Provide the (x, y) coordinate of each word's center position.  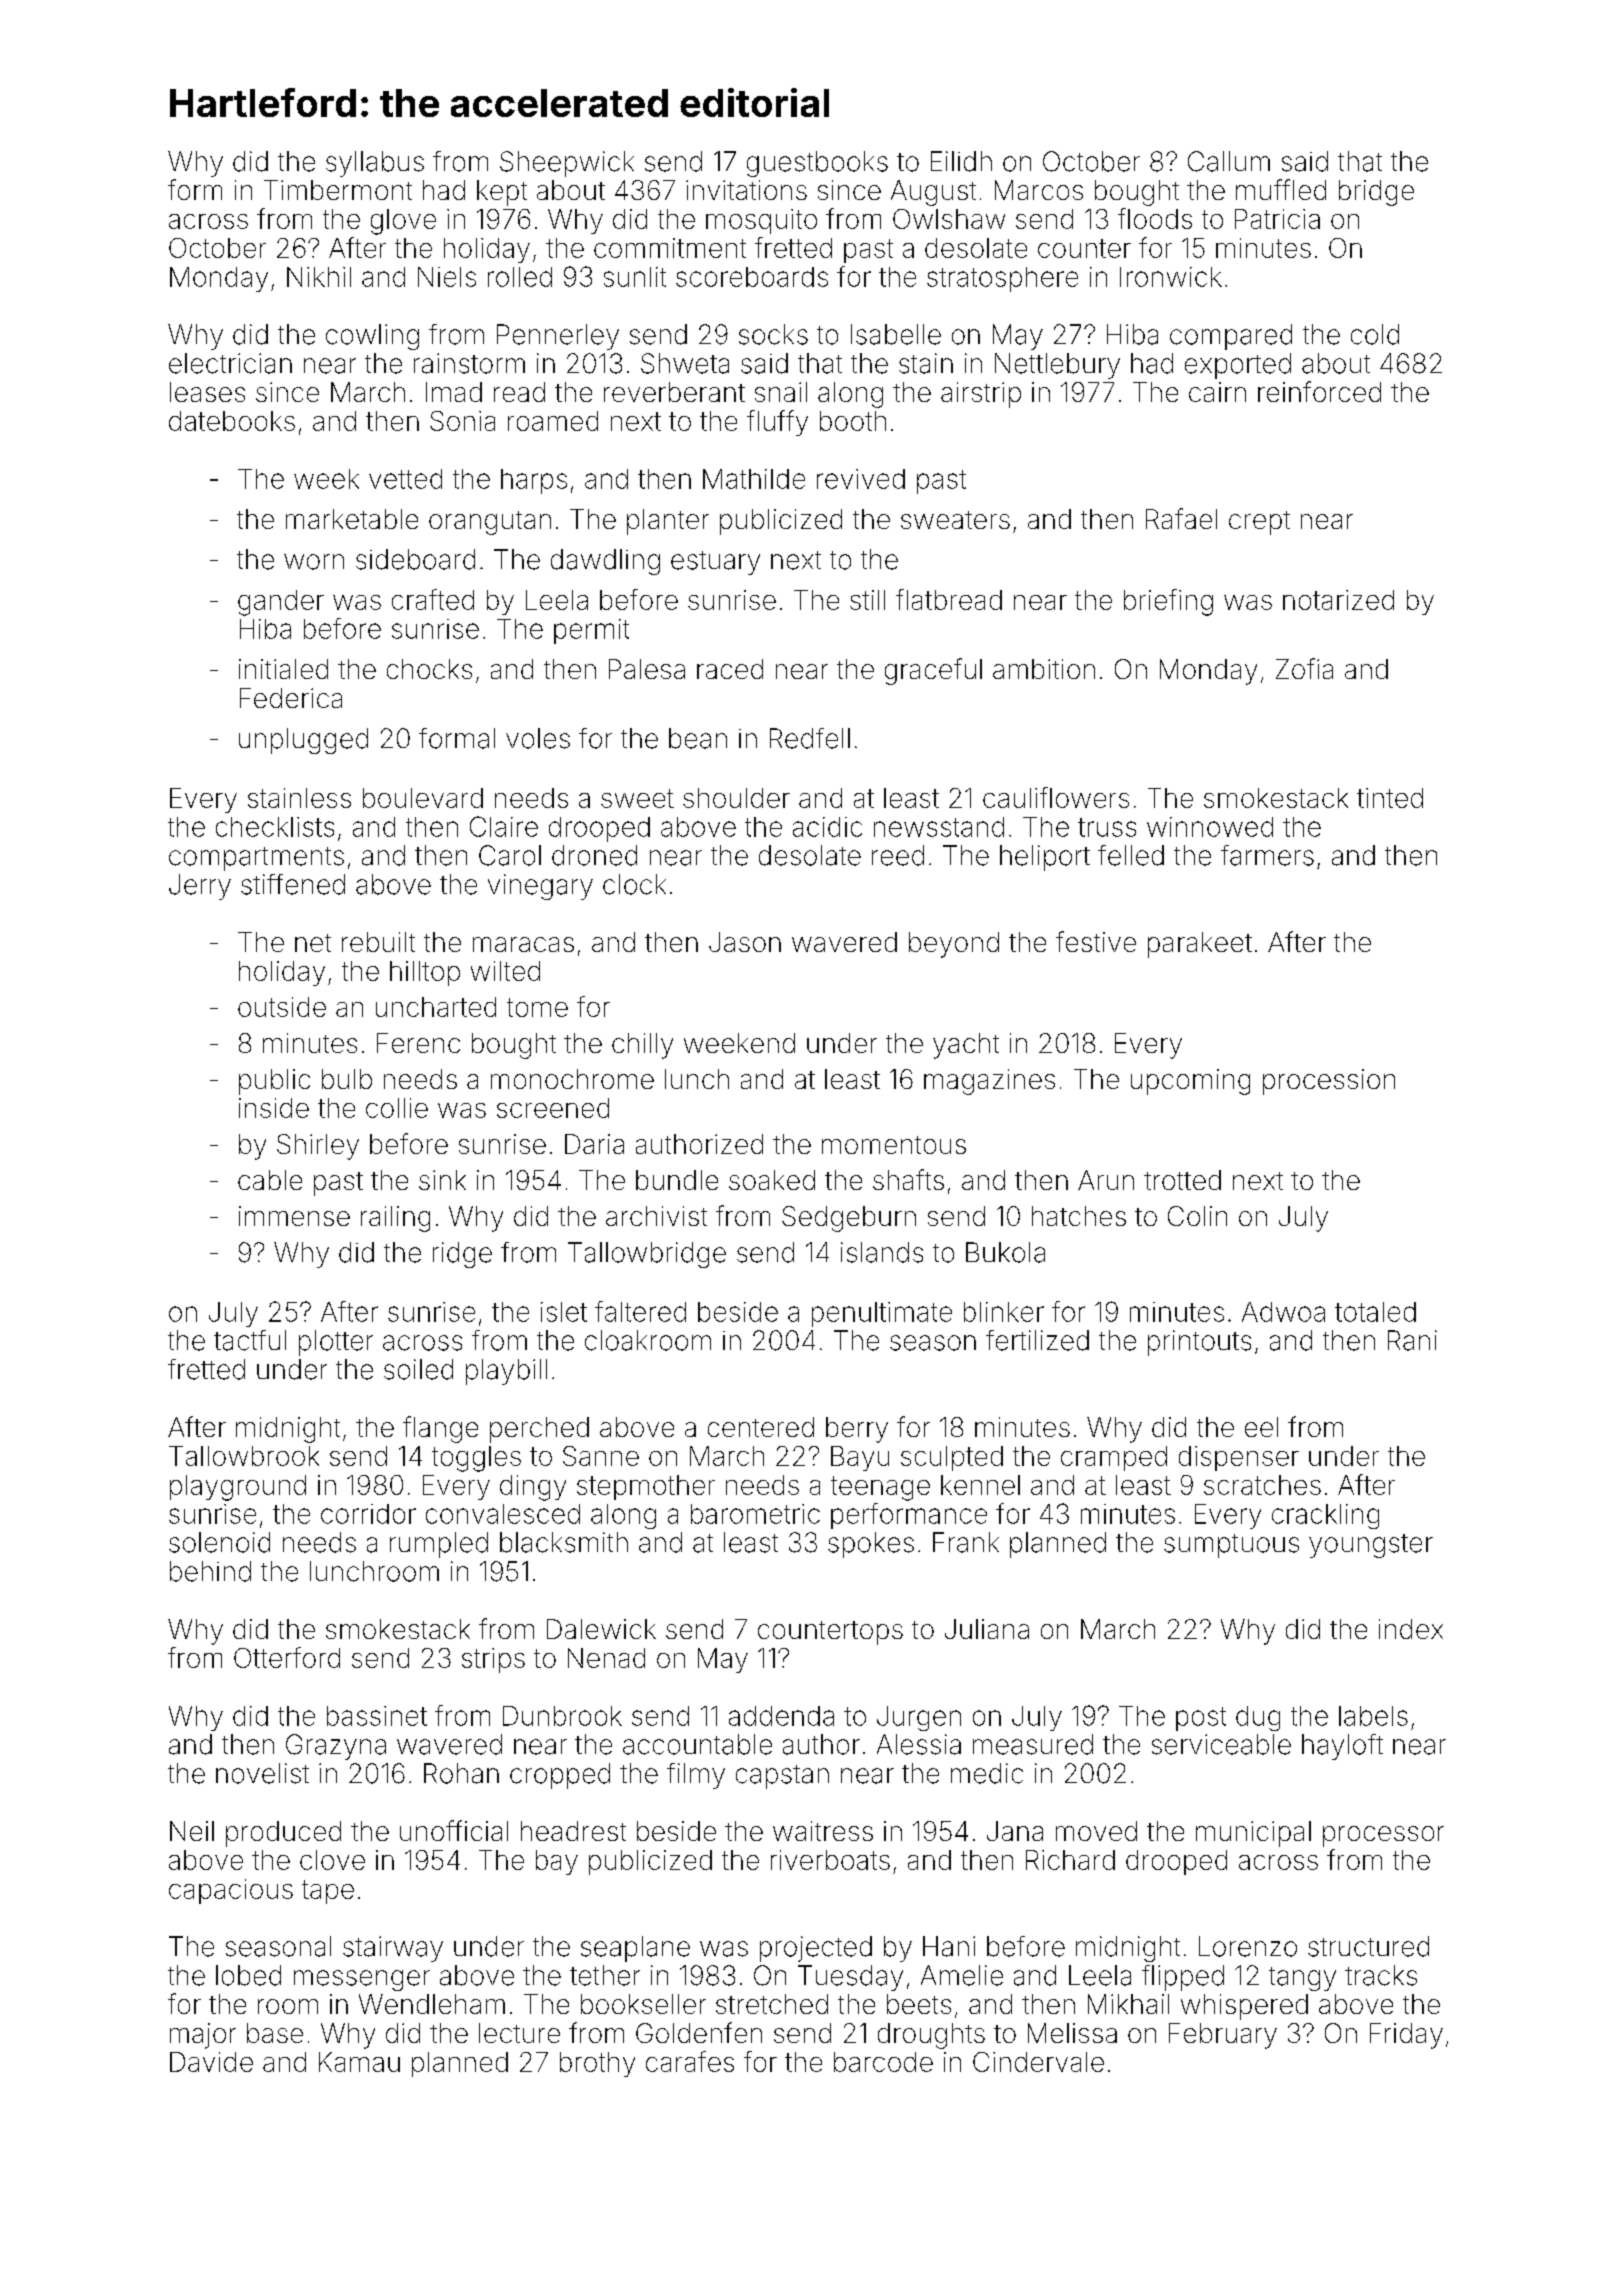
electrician (230, 363)
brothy (597, 2064)
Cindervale (1038, 2062)
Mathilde (754, 479)
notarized (1338, 600)
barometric (755, 1514)
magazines (989, 1082)
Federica (291, 698)
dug (1258, 1718)
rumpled (439, 1545)
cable (270, 1180)
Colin (1197, 1216)
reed (898, 855)
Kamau (359, 2062)
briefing (1168, 602)
